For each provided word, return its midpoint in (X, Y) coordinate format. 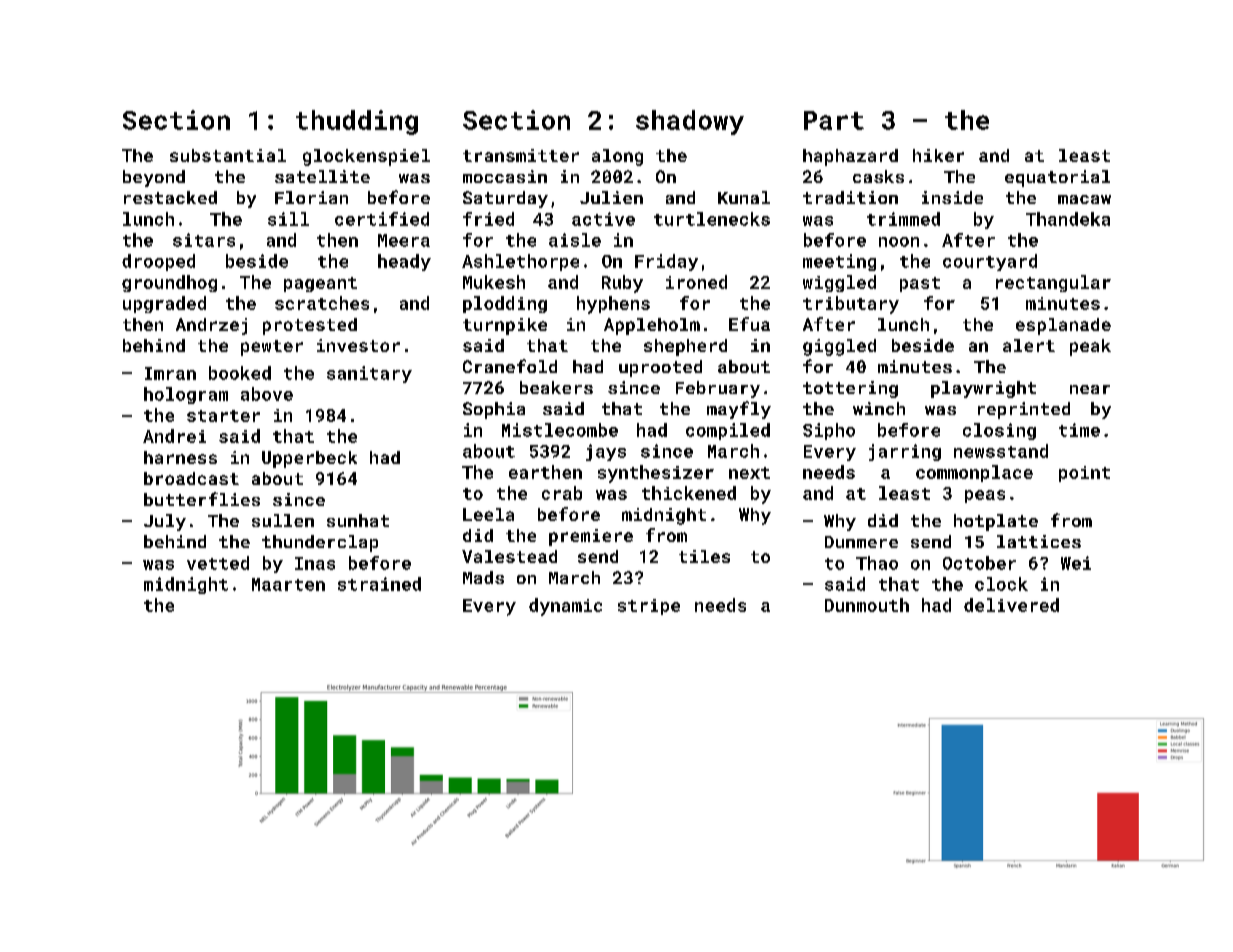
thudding (357, 122)
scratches (322, 303)
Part (834, 120)
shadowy (690, 122)
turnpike (505, 326)
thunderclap (320, 543)
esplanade (1063, 326)
